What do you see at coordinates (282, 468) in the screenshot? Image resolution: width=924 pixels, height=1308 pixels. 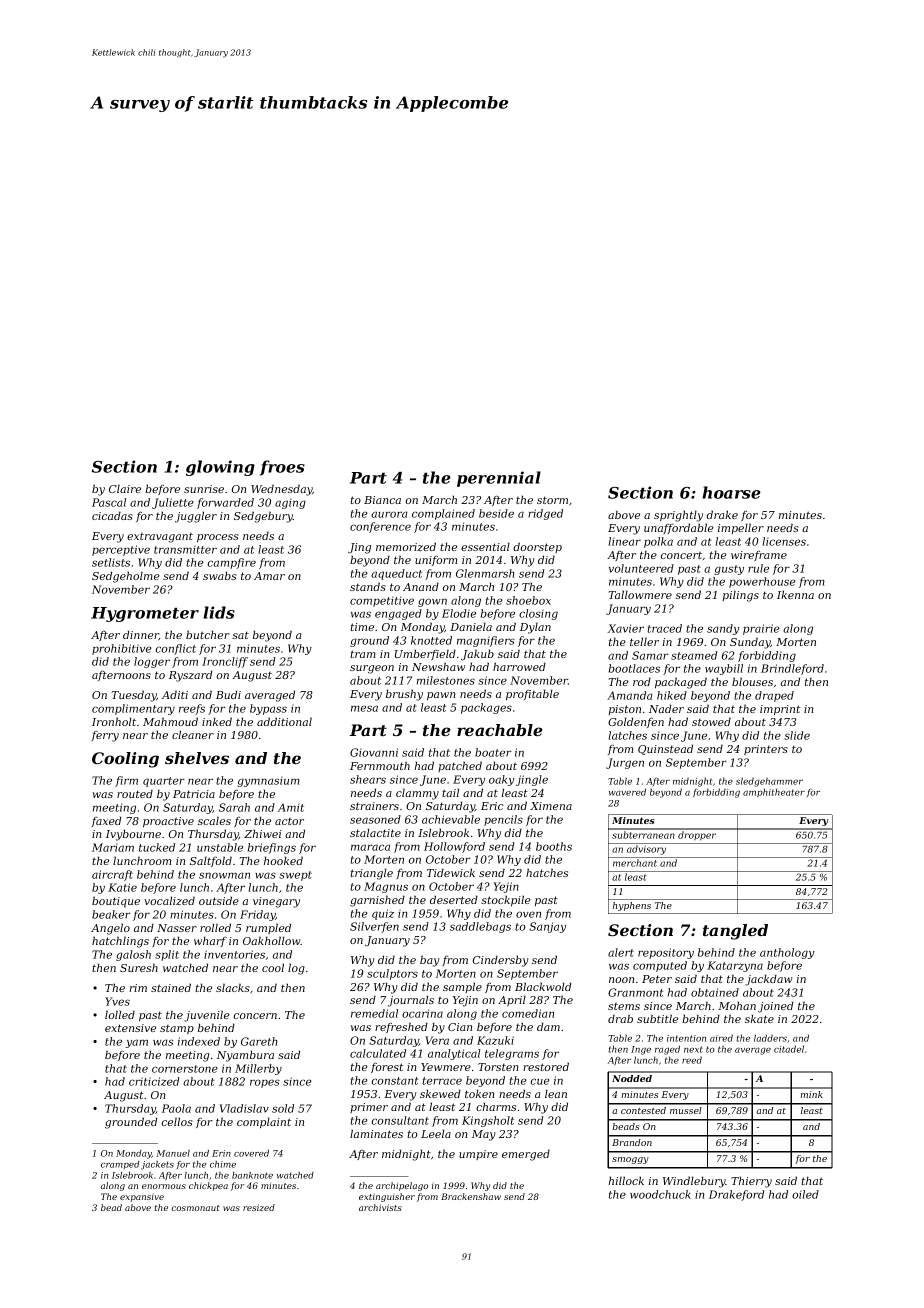 I see `froes` at bounding box center [282, 468].
